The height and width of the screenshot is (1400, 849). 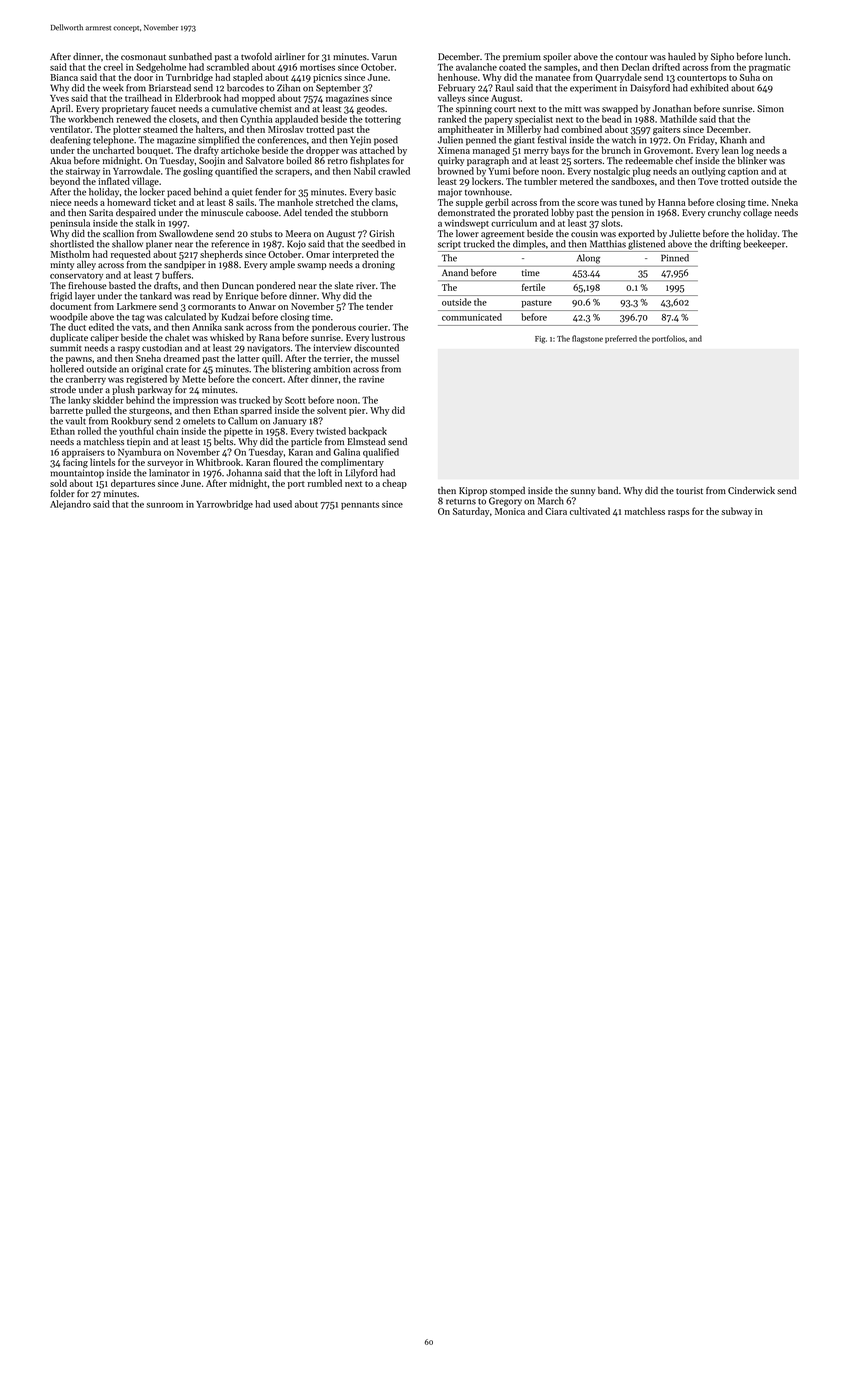 I want to click on twofold, so click(x=256, y=56).
